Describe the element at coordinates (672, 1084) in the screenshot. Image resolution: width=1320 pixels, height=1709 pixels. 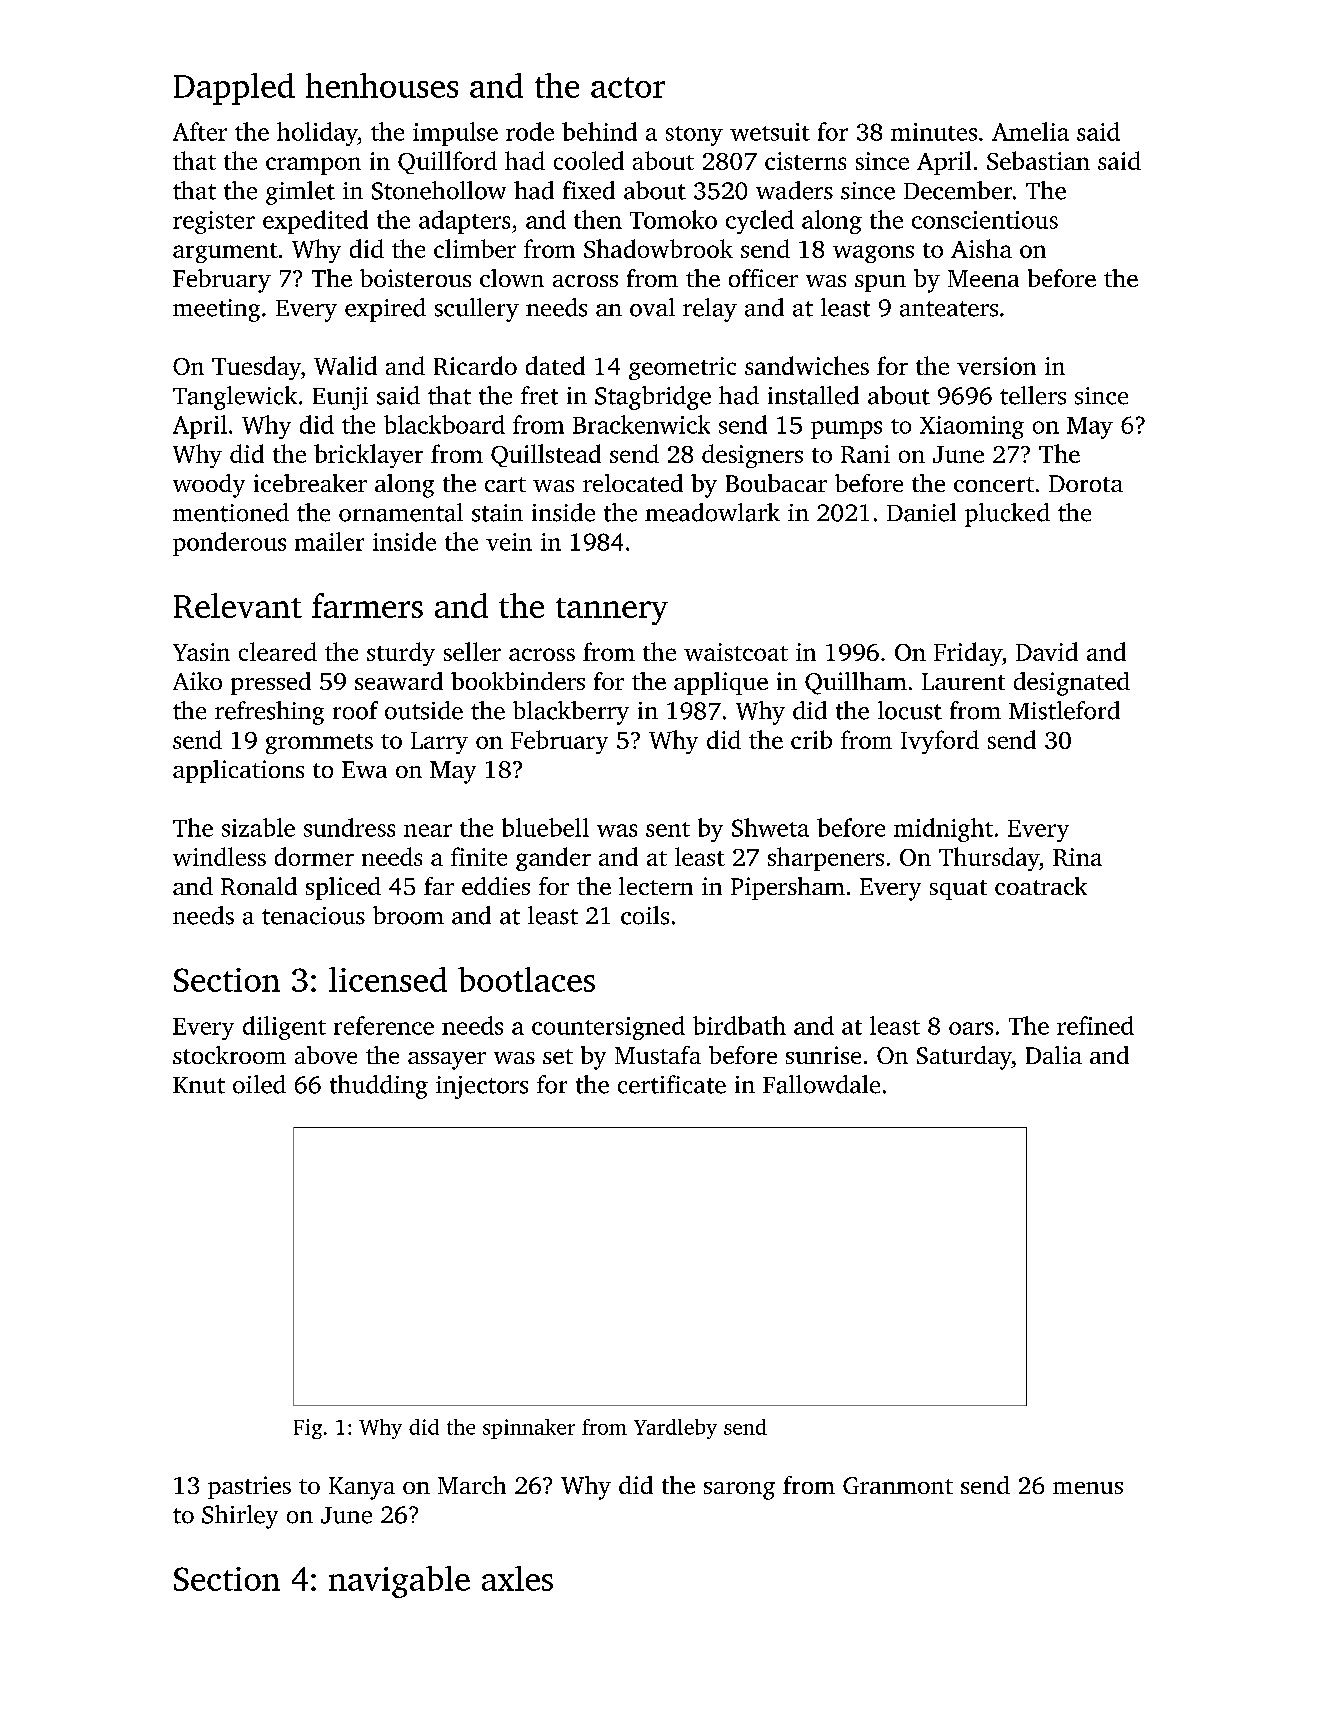
I see `certificate` at that location.
